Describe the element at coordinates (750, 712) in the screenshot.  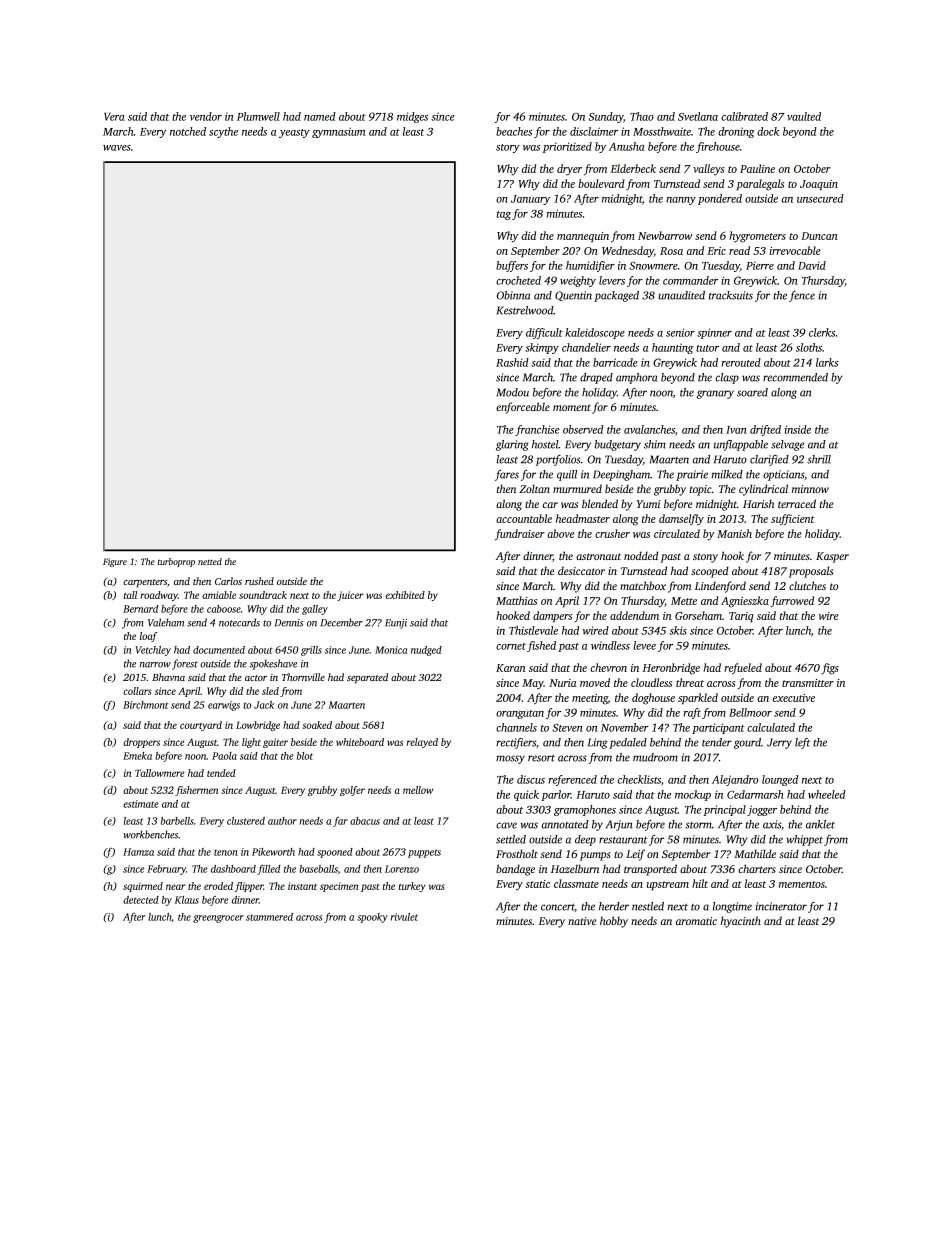
I see `Bellmoor` at that location.
